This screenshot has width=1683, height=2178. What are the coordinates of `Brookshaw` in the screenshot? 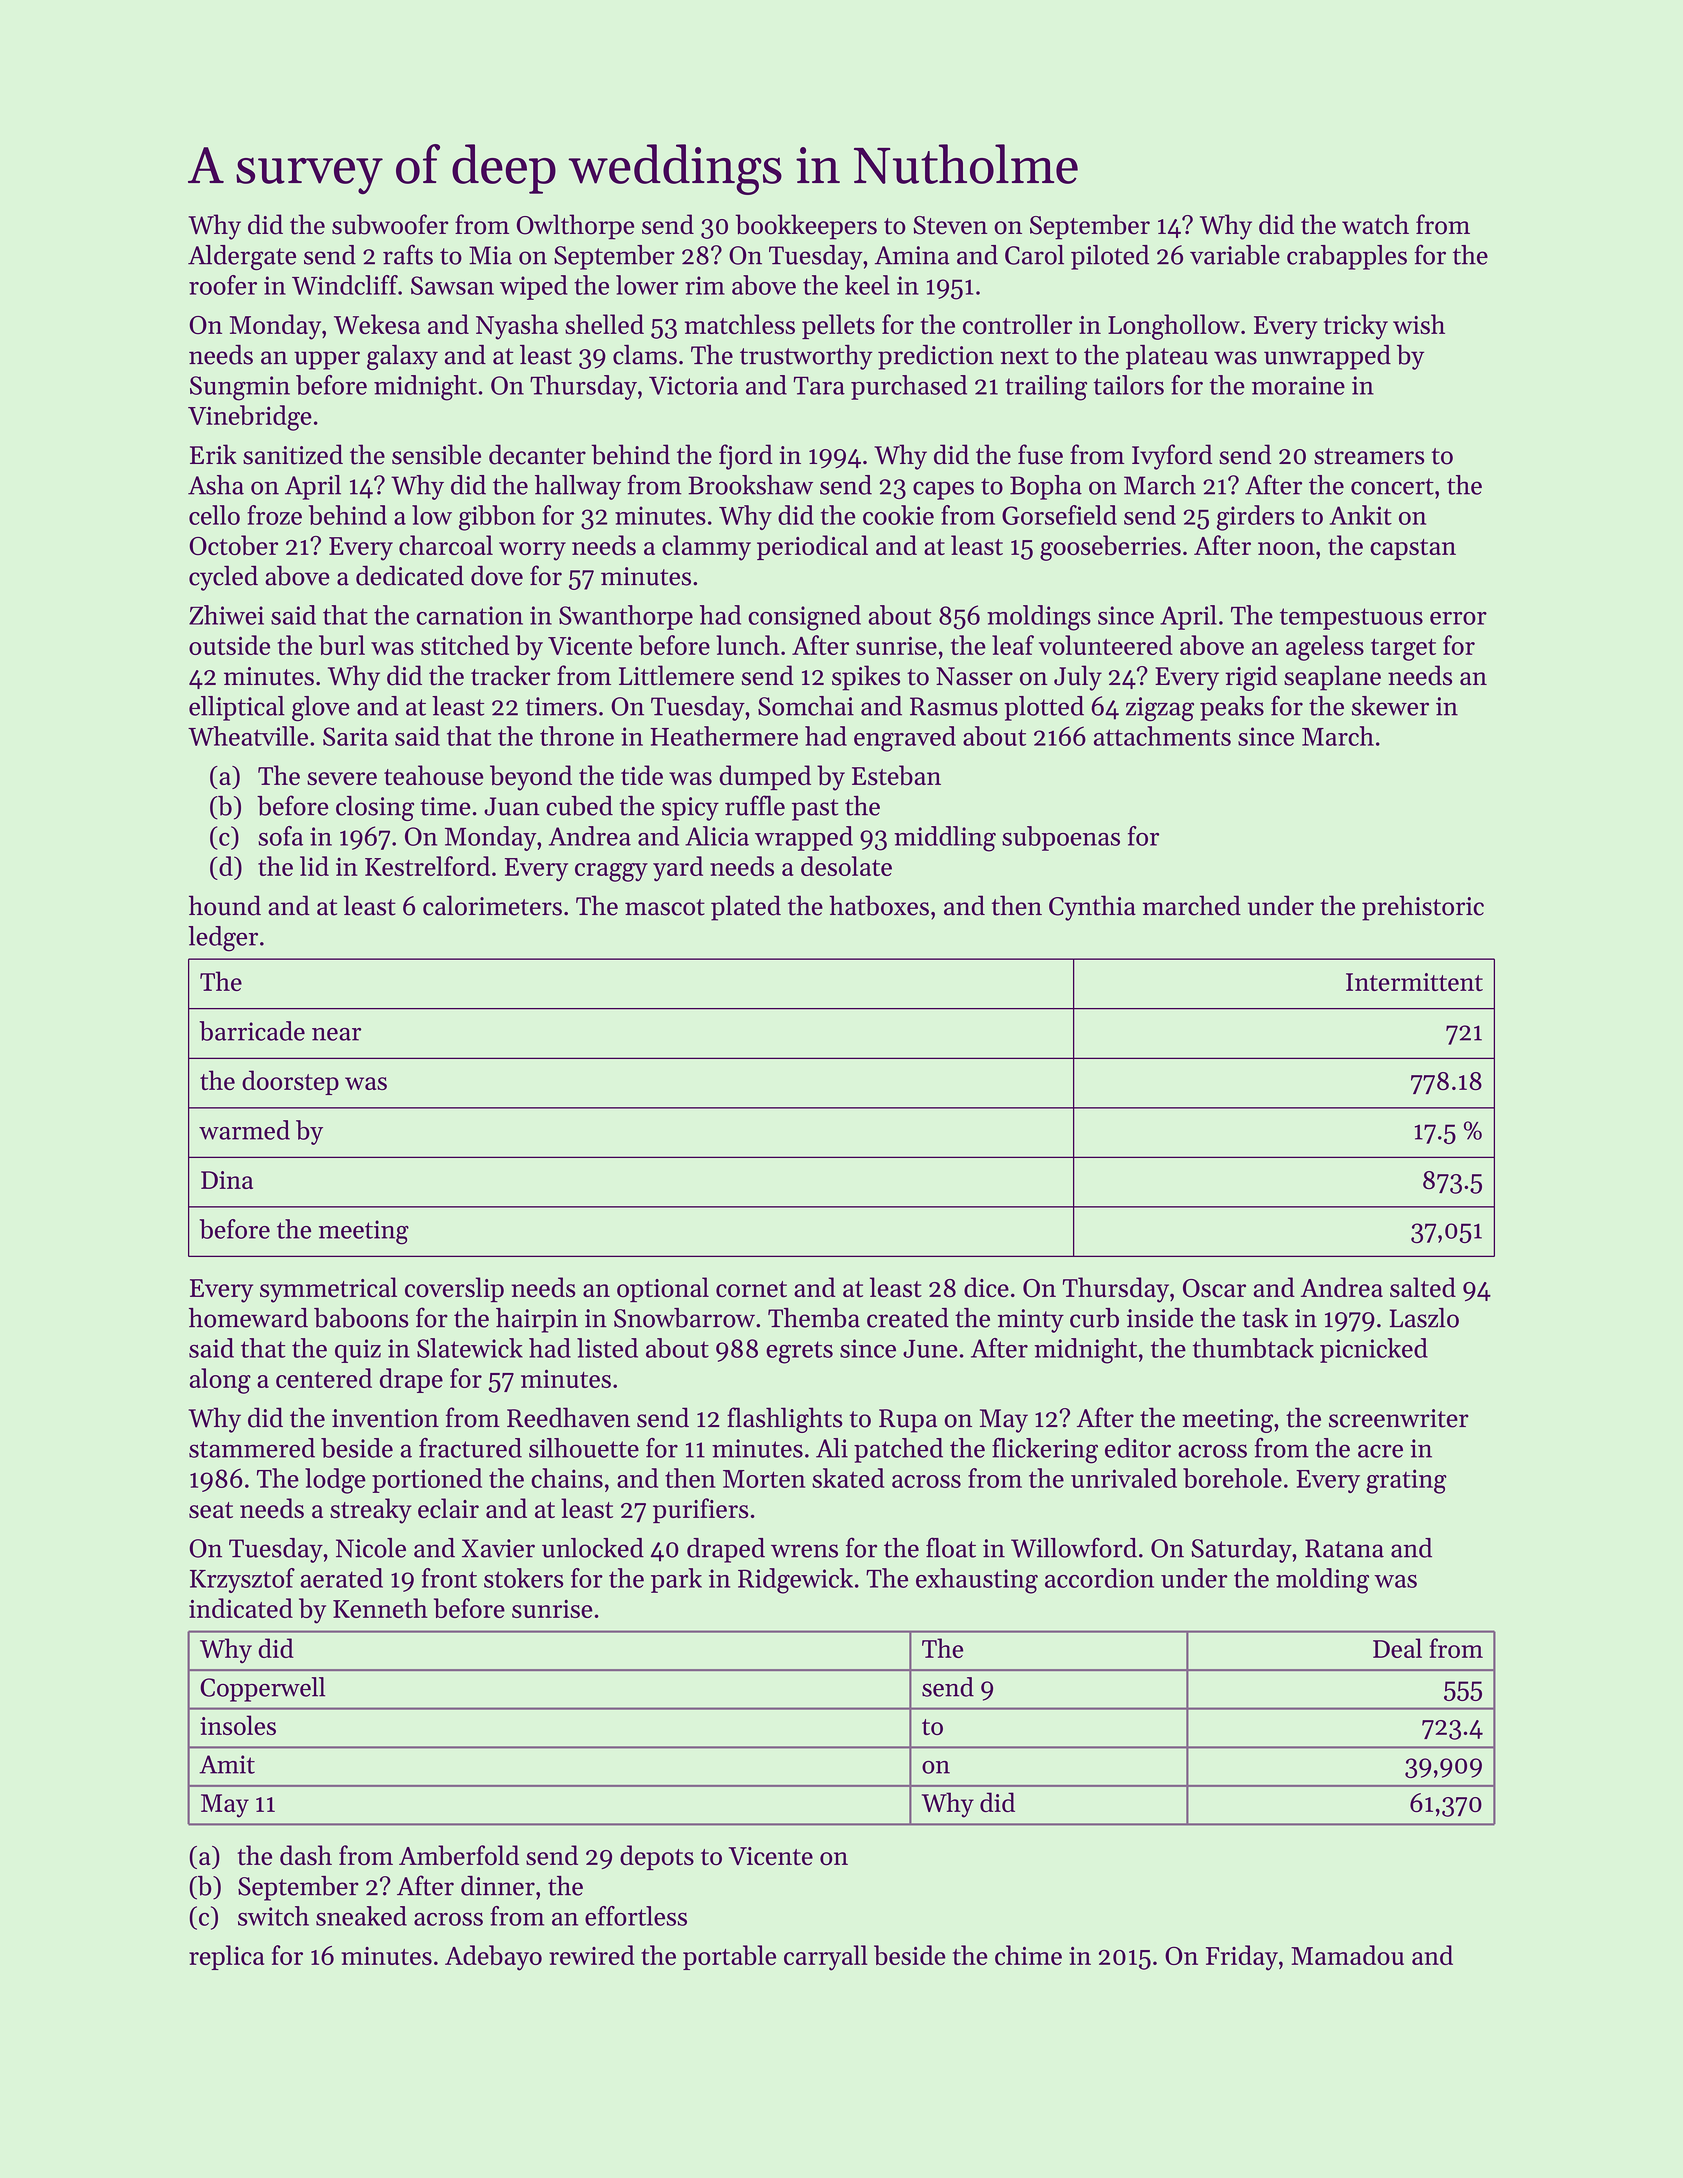 It's located at (750, 485).
